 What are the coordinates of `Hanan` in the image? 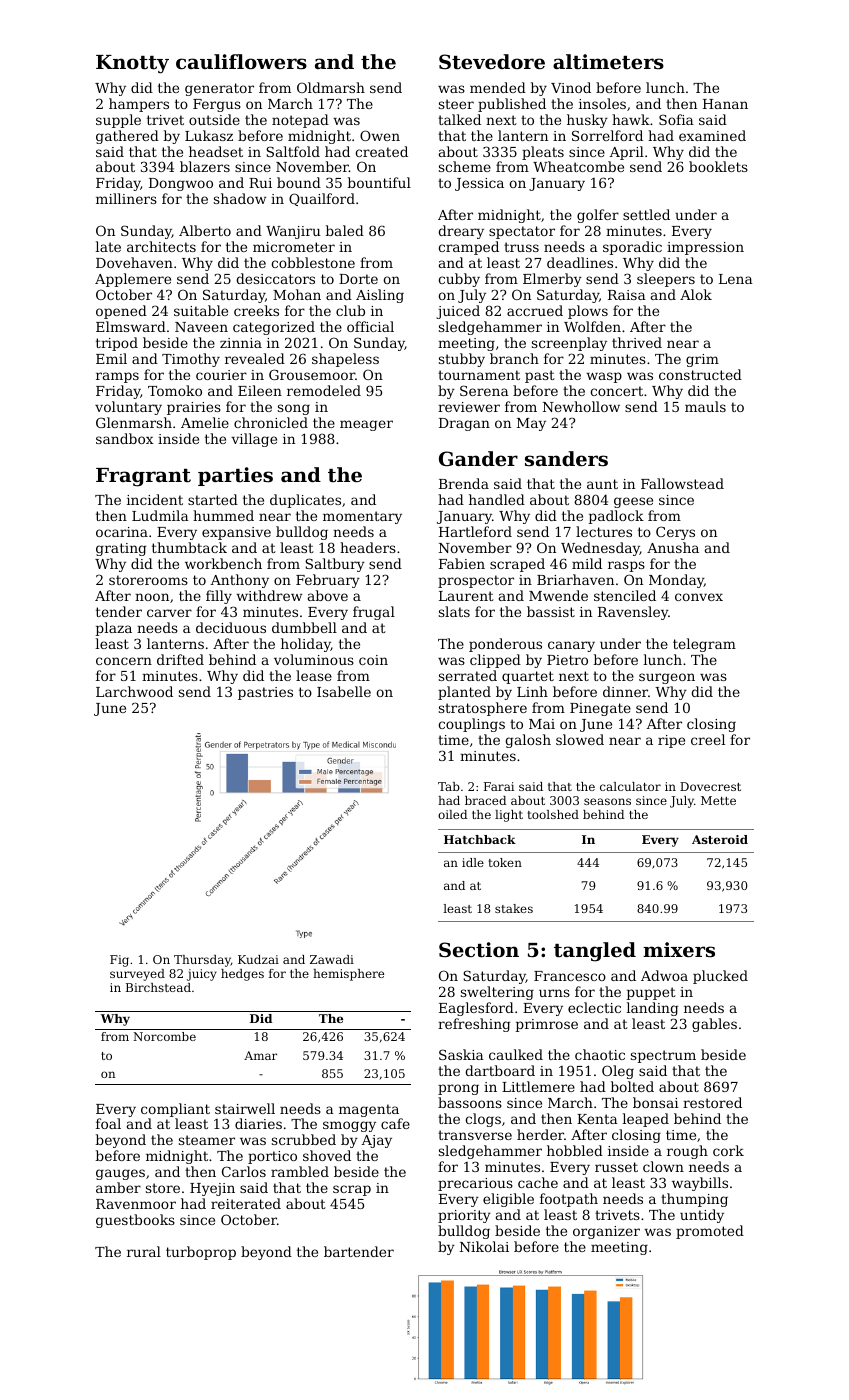 It's located at (725, 104).
